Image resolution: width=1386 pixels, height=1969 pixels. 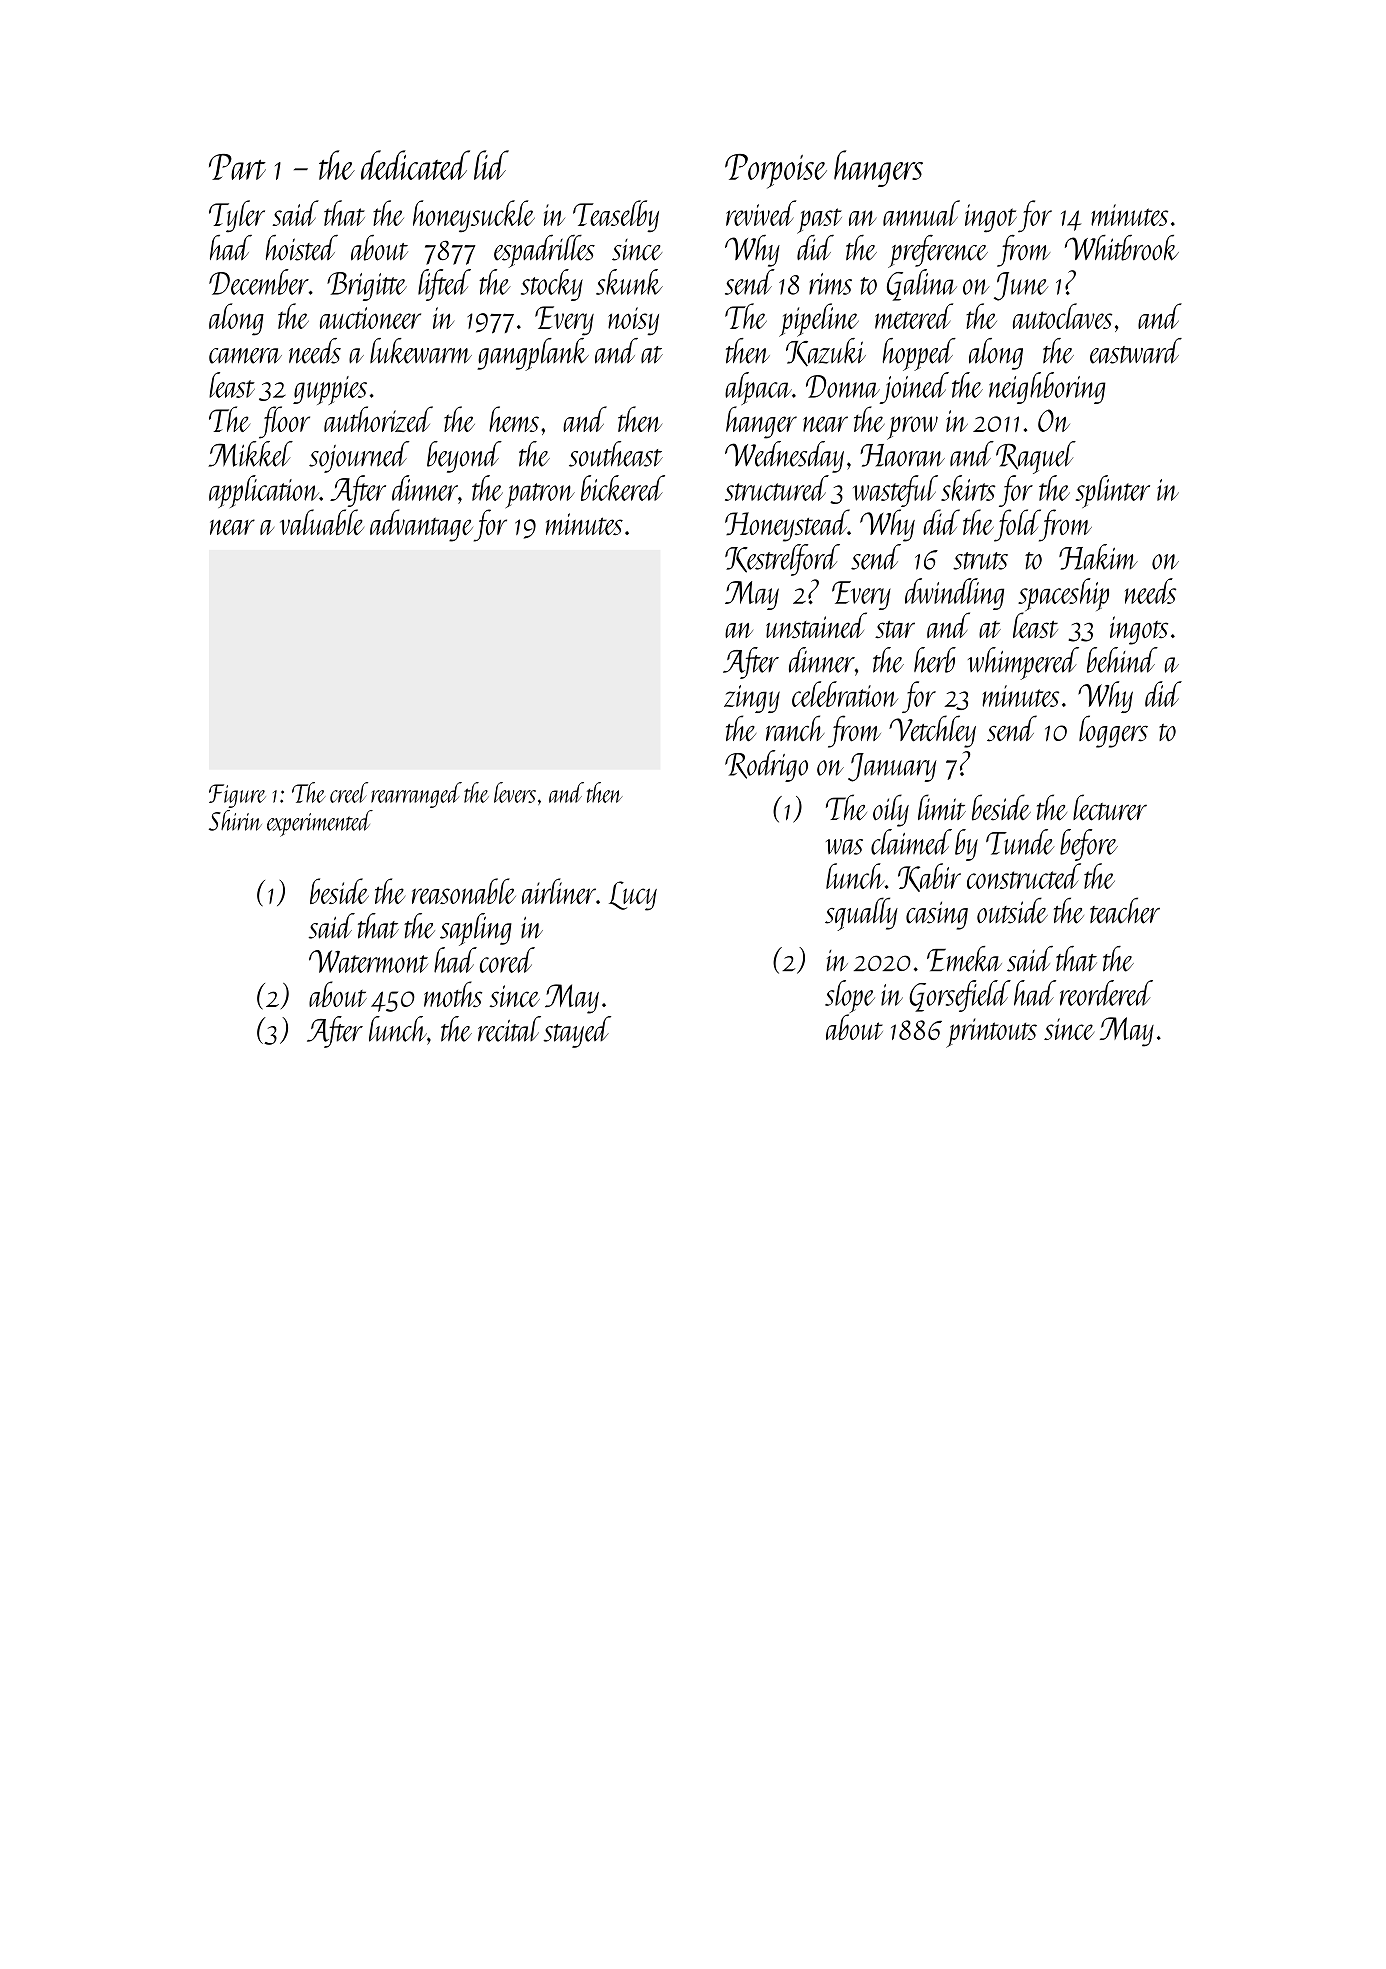 I want to click on reasonable, so click(x=464, y=891).
